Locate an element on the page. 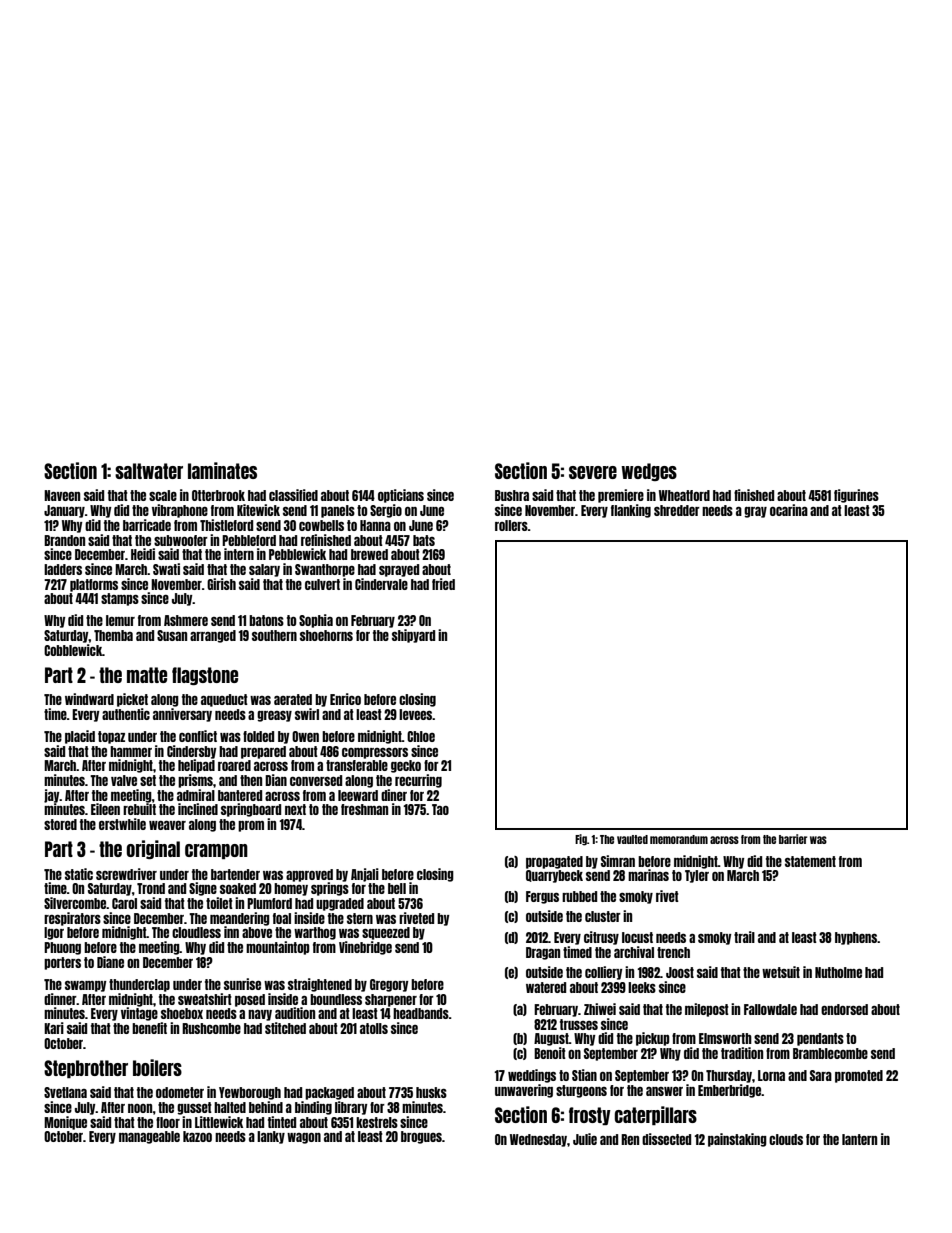 This page has width=952, height=1233. Gregory is located at coordinates (389, 985).
